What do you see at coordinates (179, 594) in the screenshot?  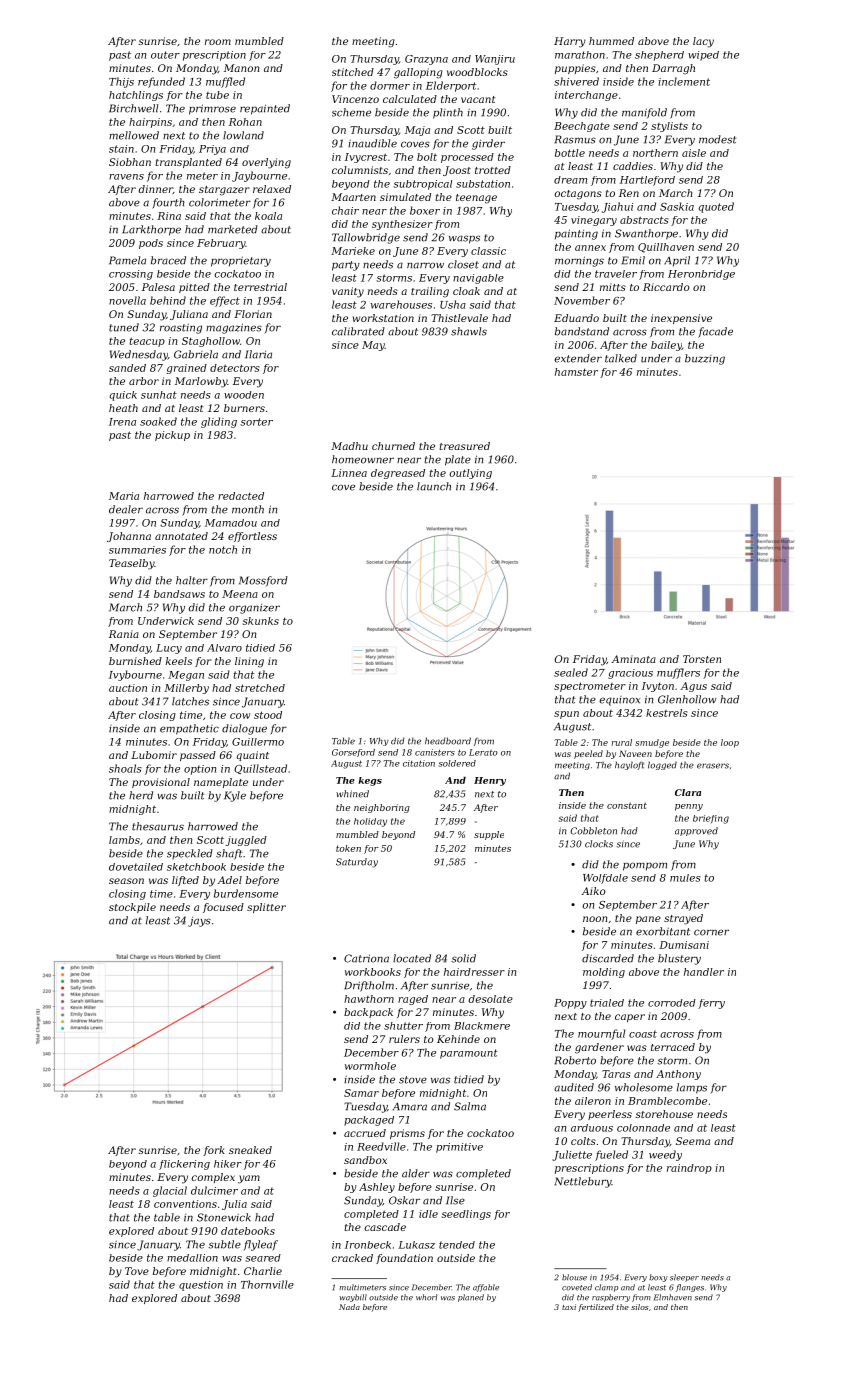 I see `bandsaws` at bounding box center [179, 594].
